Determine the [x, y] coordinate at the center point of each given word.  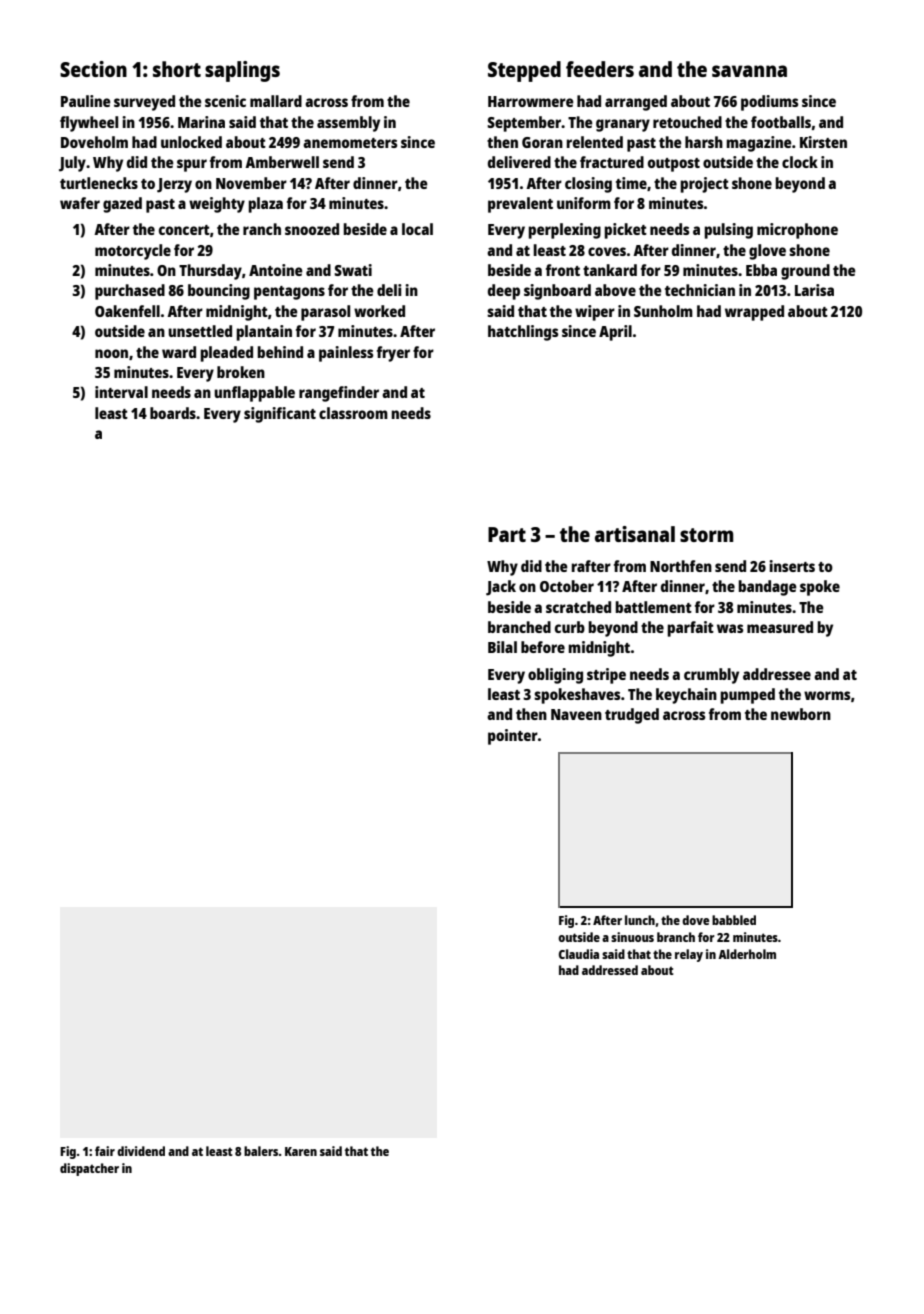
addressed [610, 970]
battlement [653, 607]
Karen [301, 1151]
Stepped [524, 71]
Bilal [502, 647]
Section [93, 69]
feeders [600, 69]
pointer [513, 737]
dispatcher [89, 1169]
